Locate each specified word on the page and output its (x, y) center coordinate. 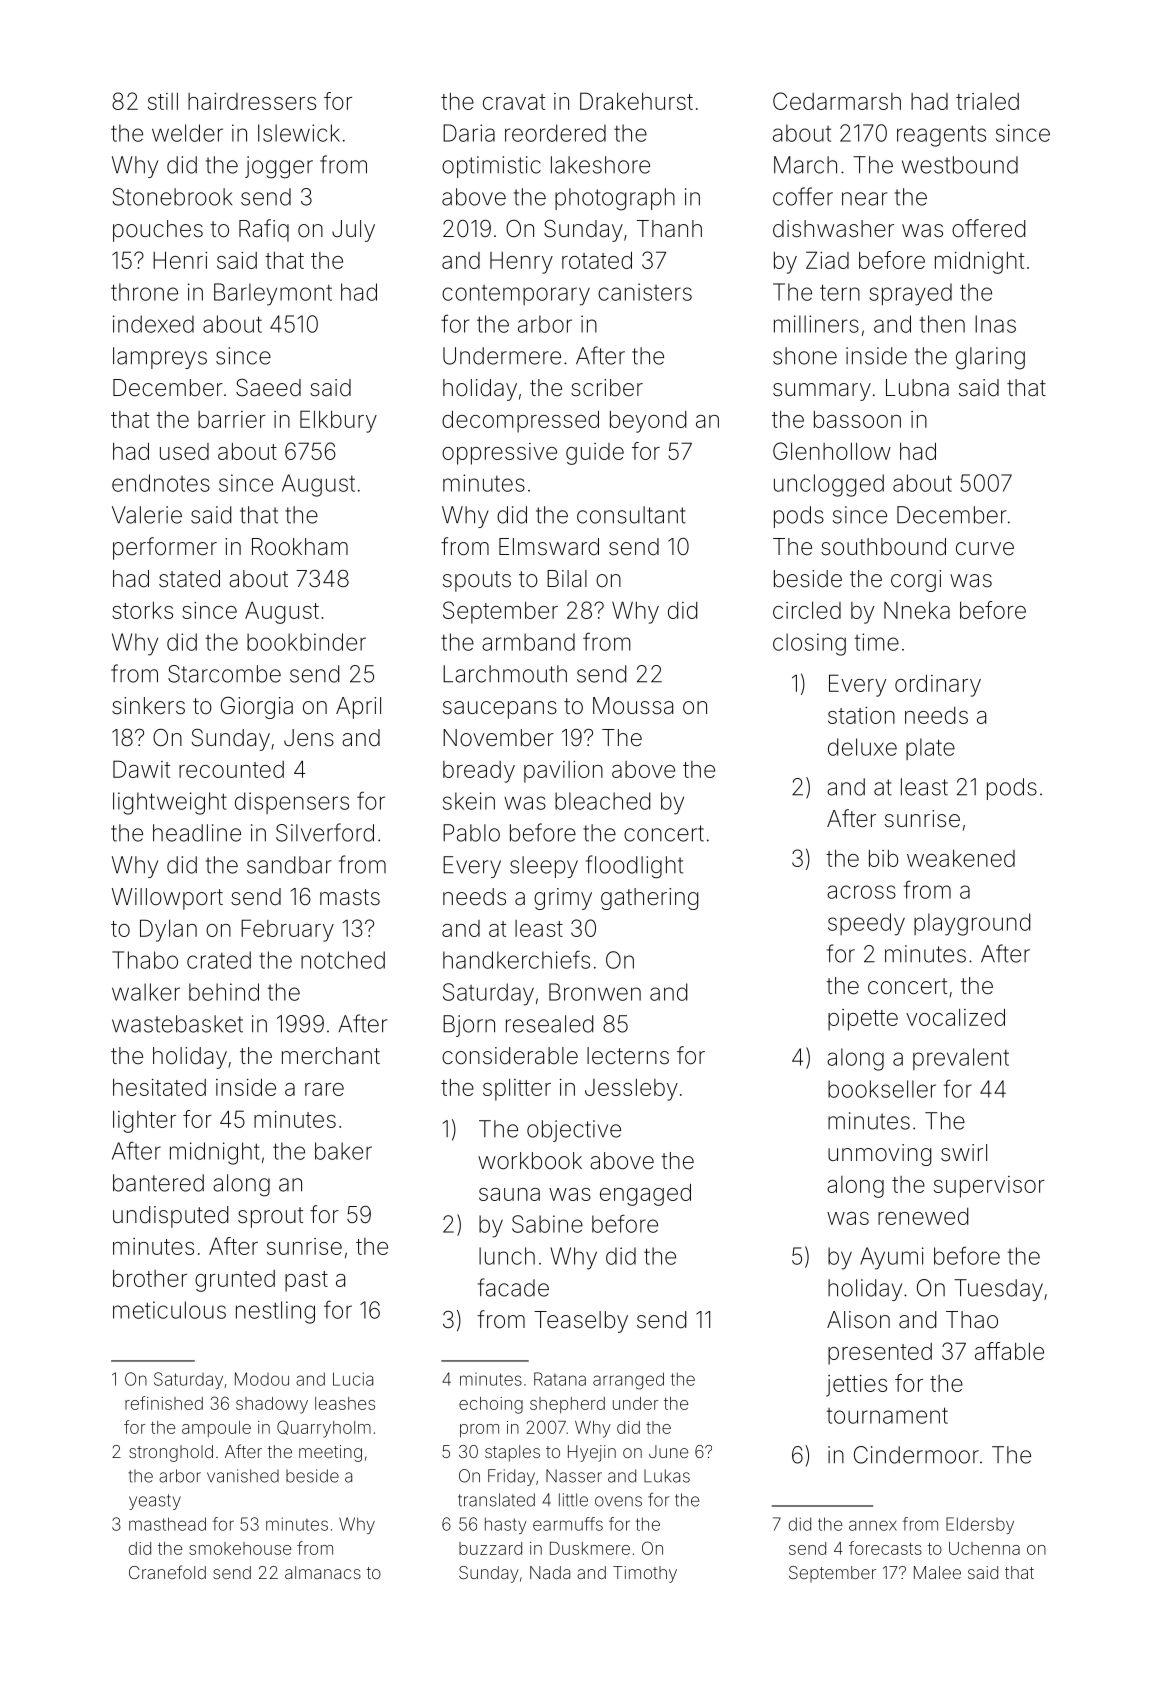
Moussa (633, 706)
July (353, 231)
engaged (645, 1194)
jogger (279, 167)
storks (142, 610)
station (861, 715)
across (861, 892)
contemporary (516, 295)
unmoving (879, 1155)
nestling (275, 1312)
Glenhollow (832, 451)
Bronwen (595, 992)
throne (144, 292)
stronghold (171, 1453)
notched (343, 960)
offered (988, 228)
